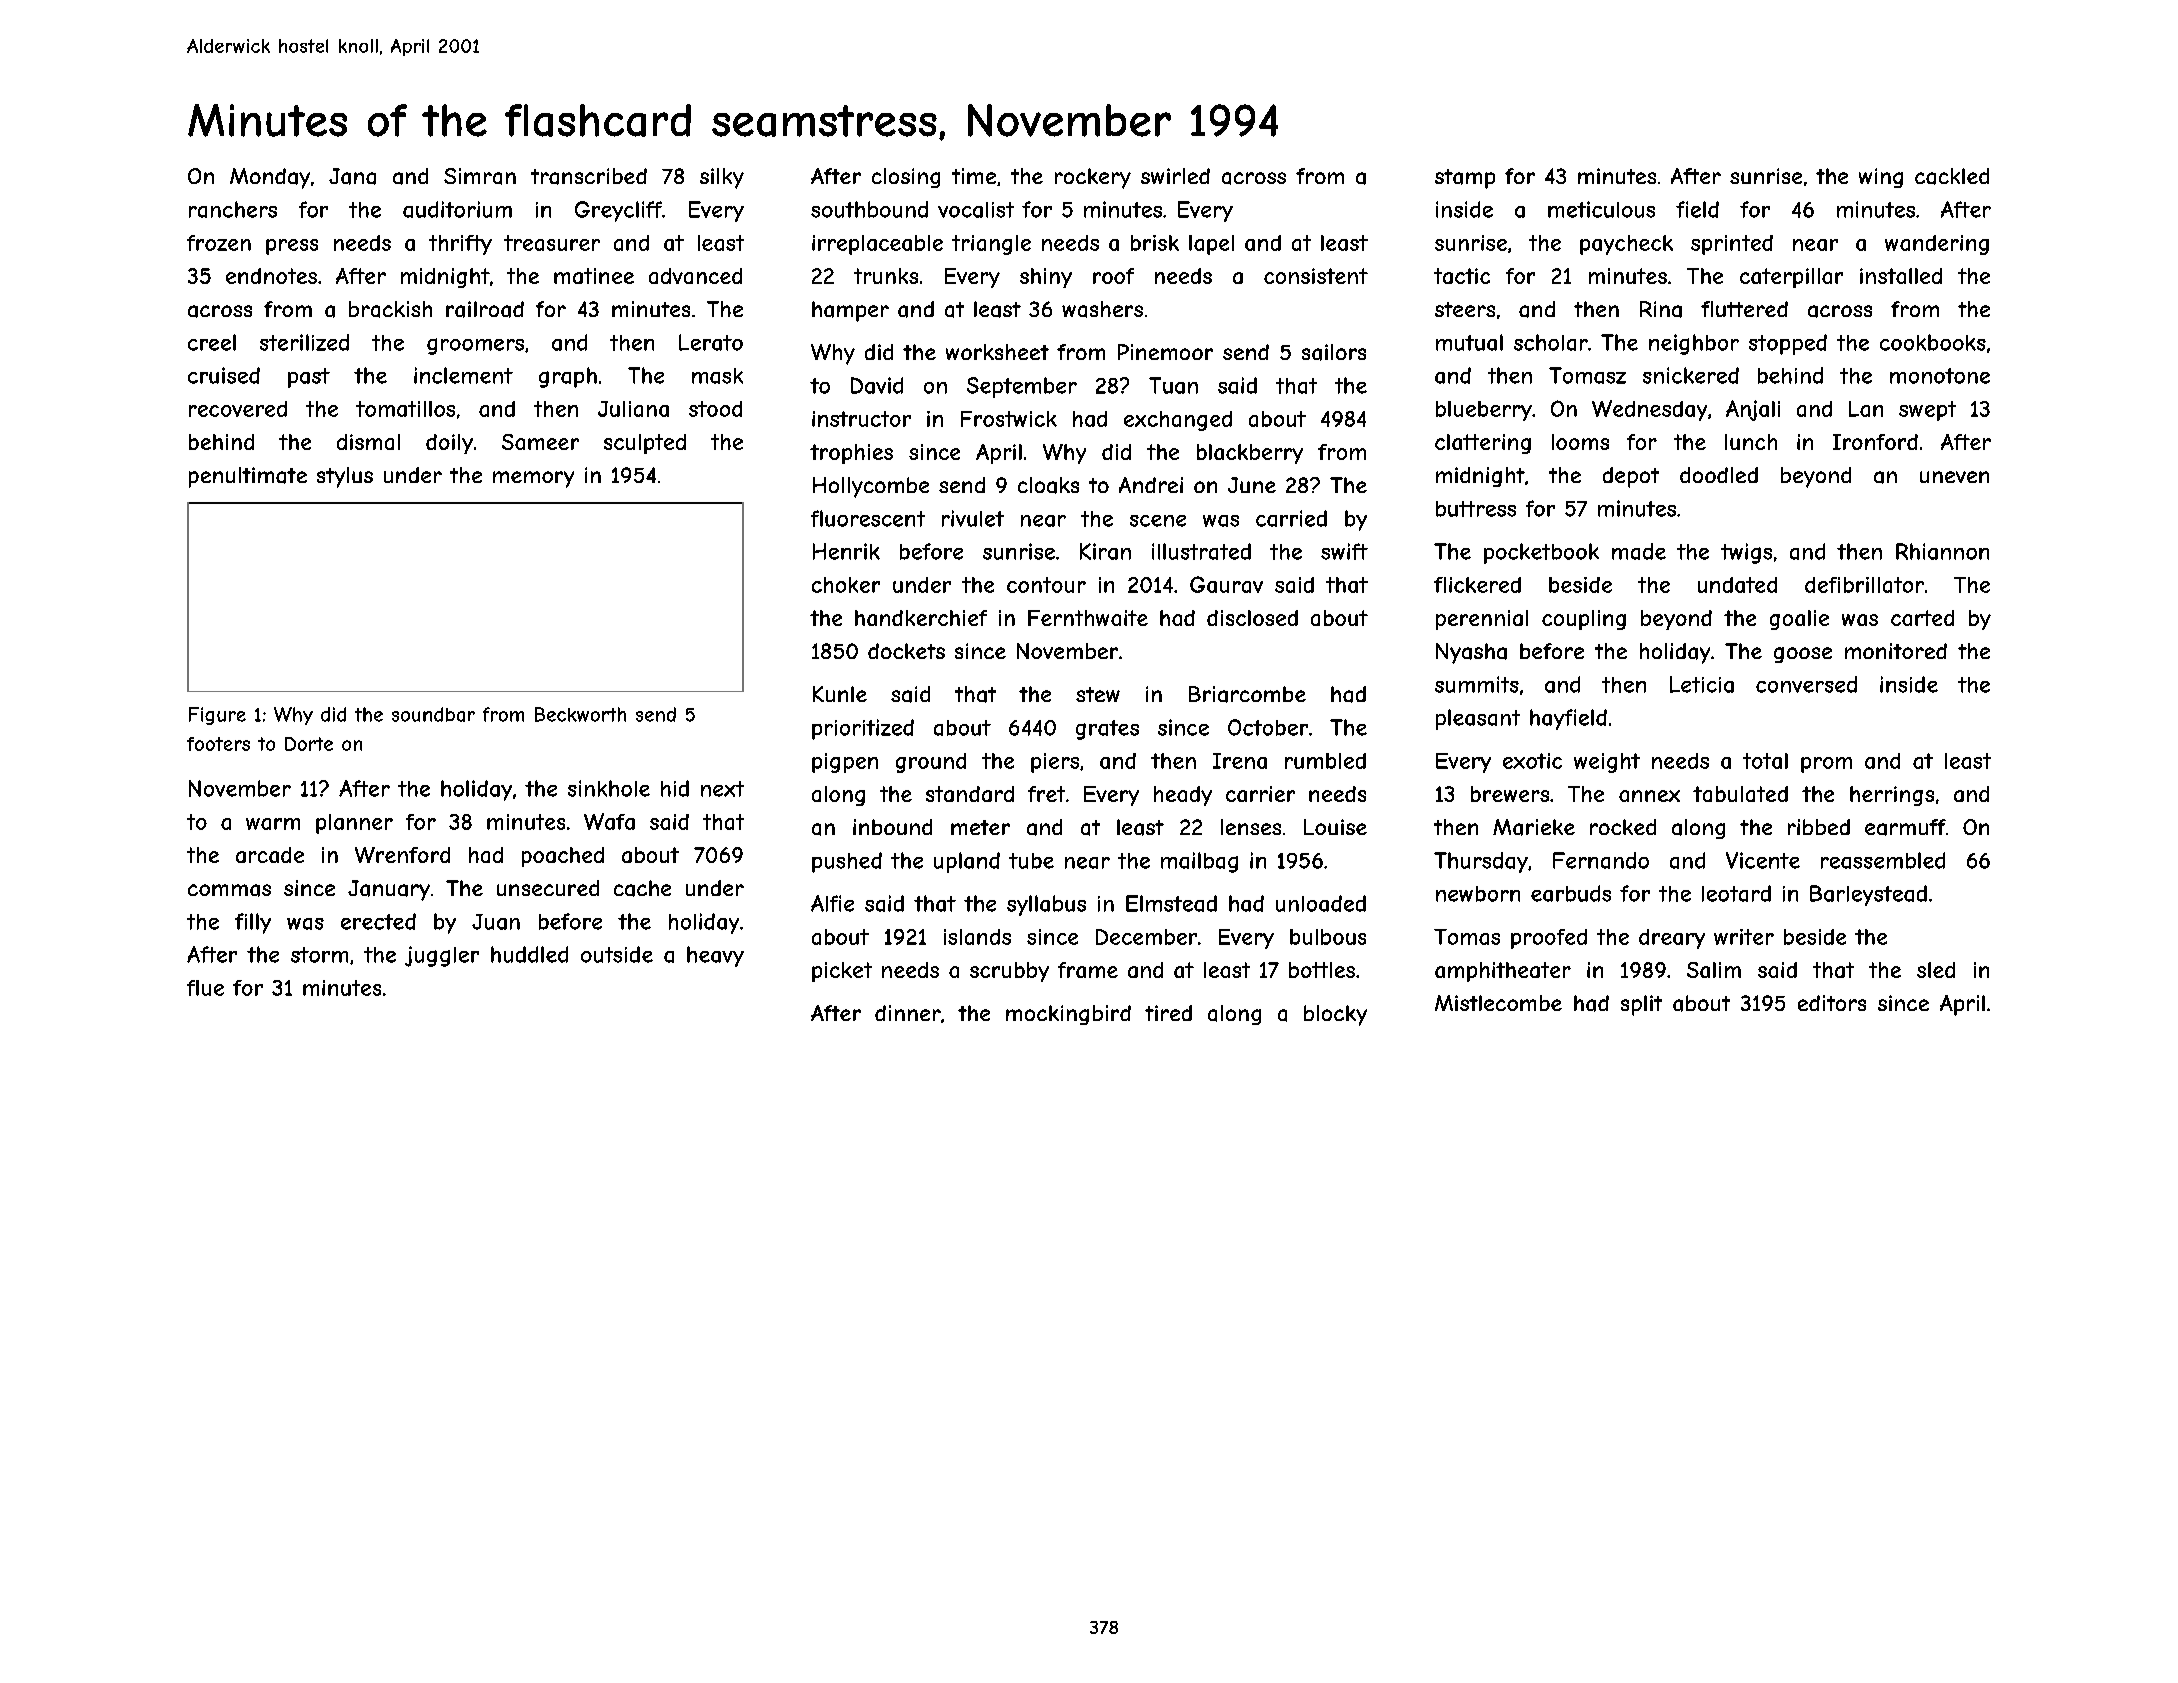  Describe the element at coordinates (218, 744) in the image. I see `footers` at that location.
